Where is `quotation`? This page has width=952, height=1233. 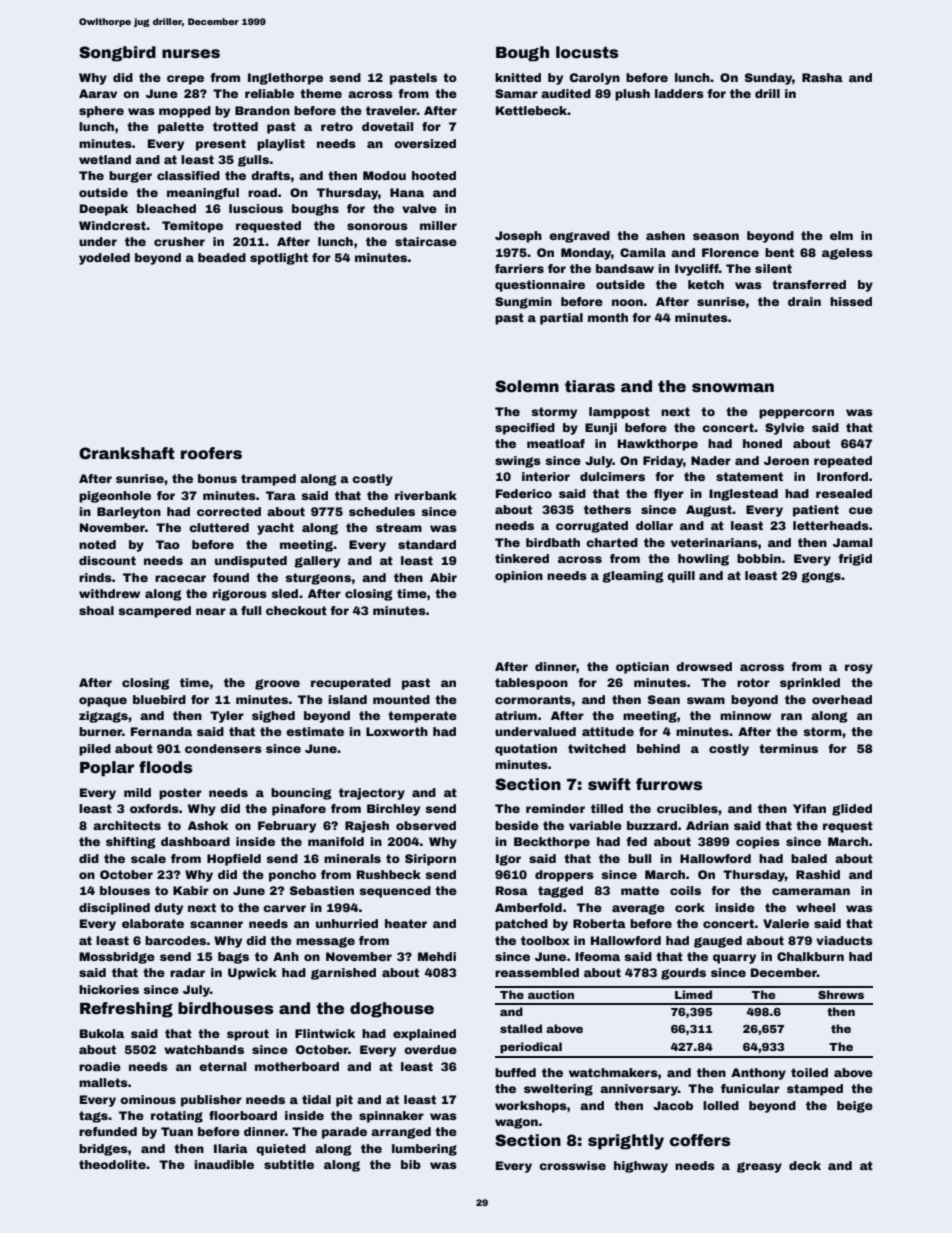 quotation is located at coordinates (526, 750).
